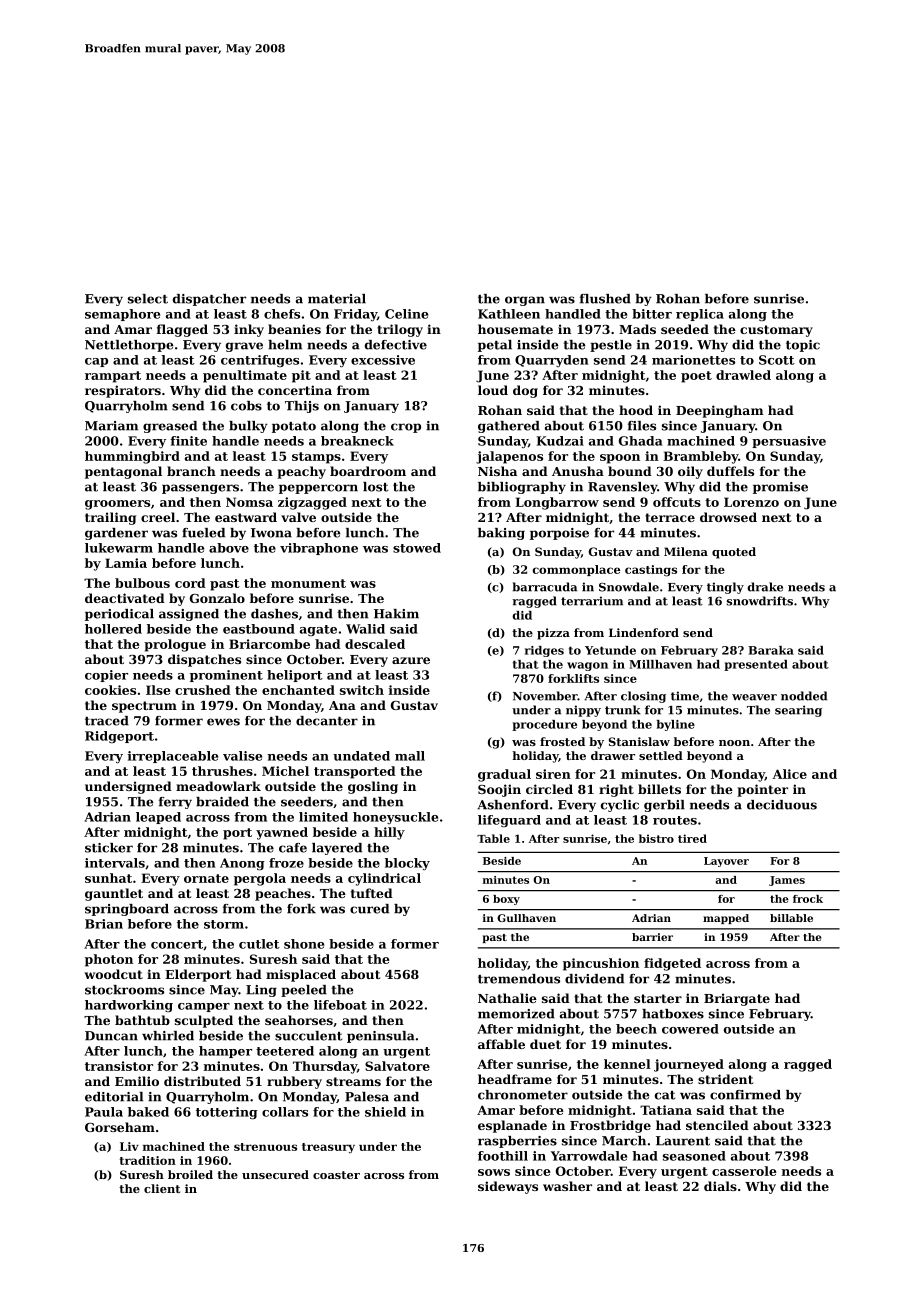  Describe the element at coordinates (375, 487) in the screenshot. I see `lost` at that location.
